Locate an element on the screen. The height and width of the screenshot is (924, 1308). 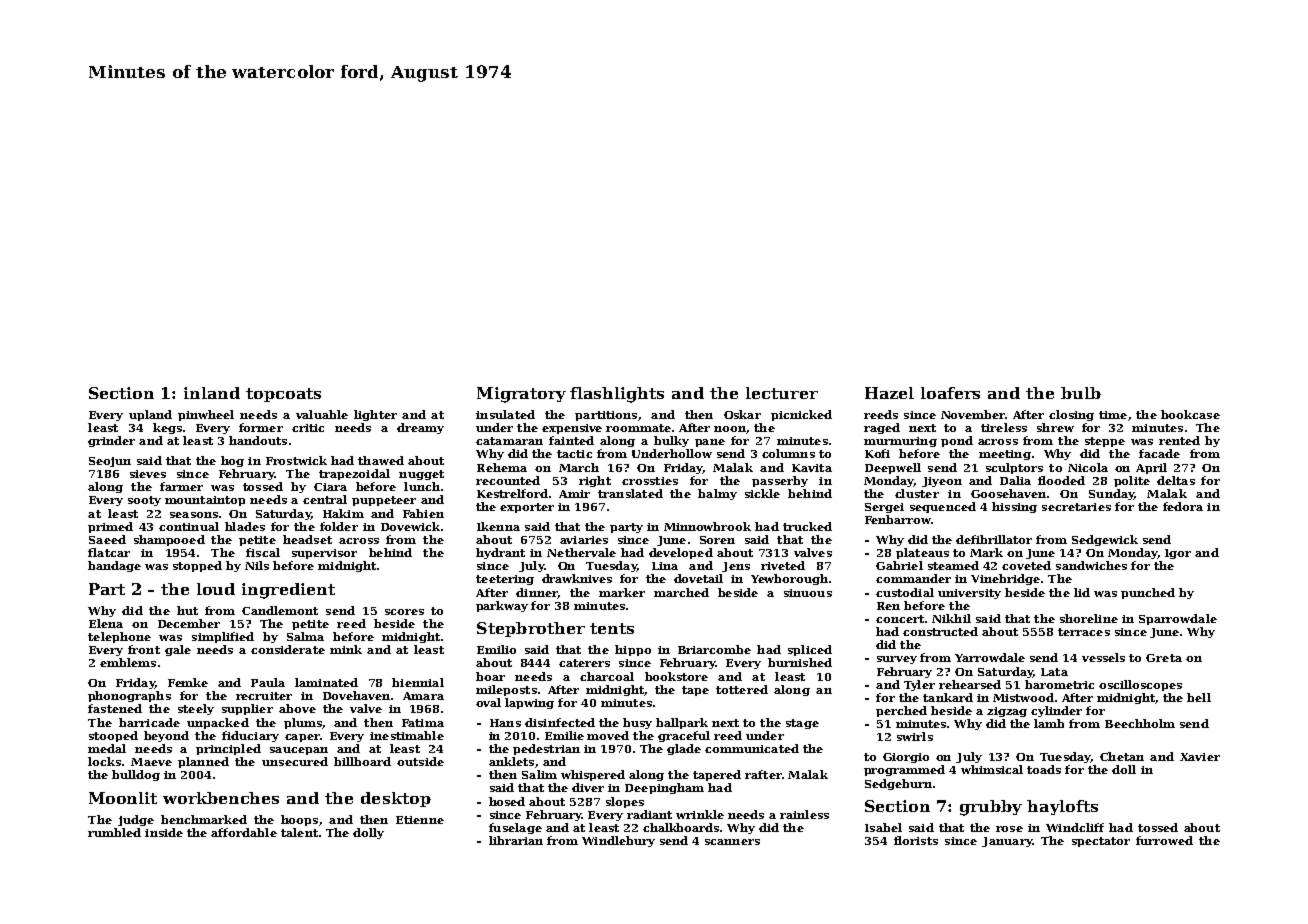
lecturer is located at coordinates (782, 393).
